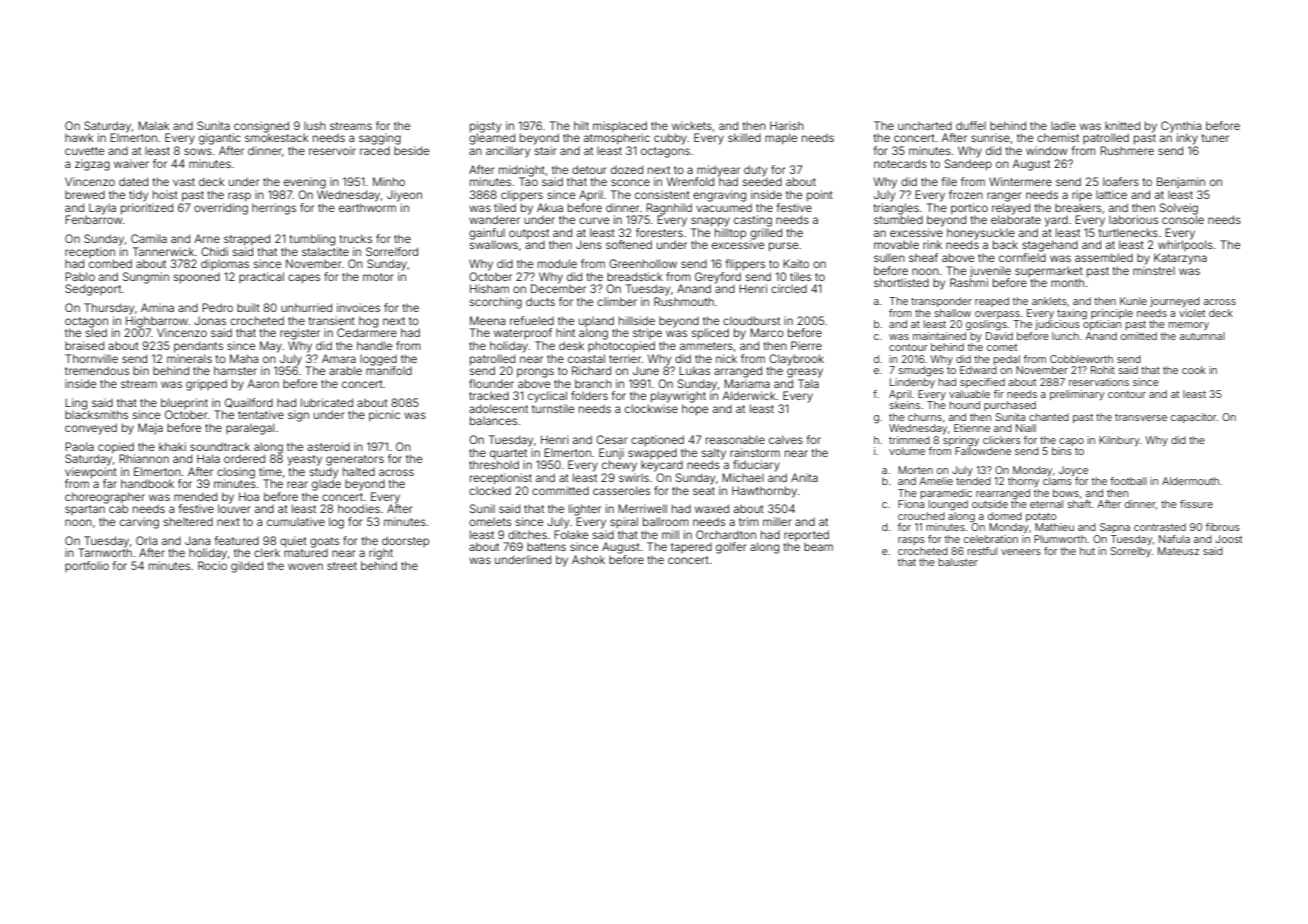  I want to click on uncharted, so click(925, 126).
